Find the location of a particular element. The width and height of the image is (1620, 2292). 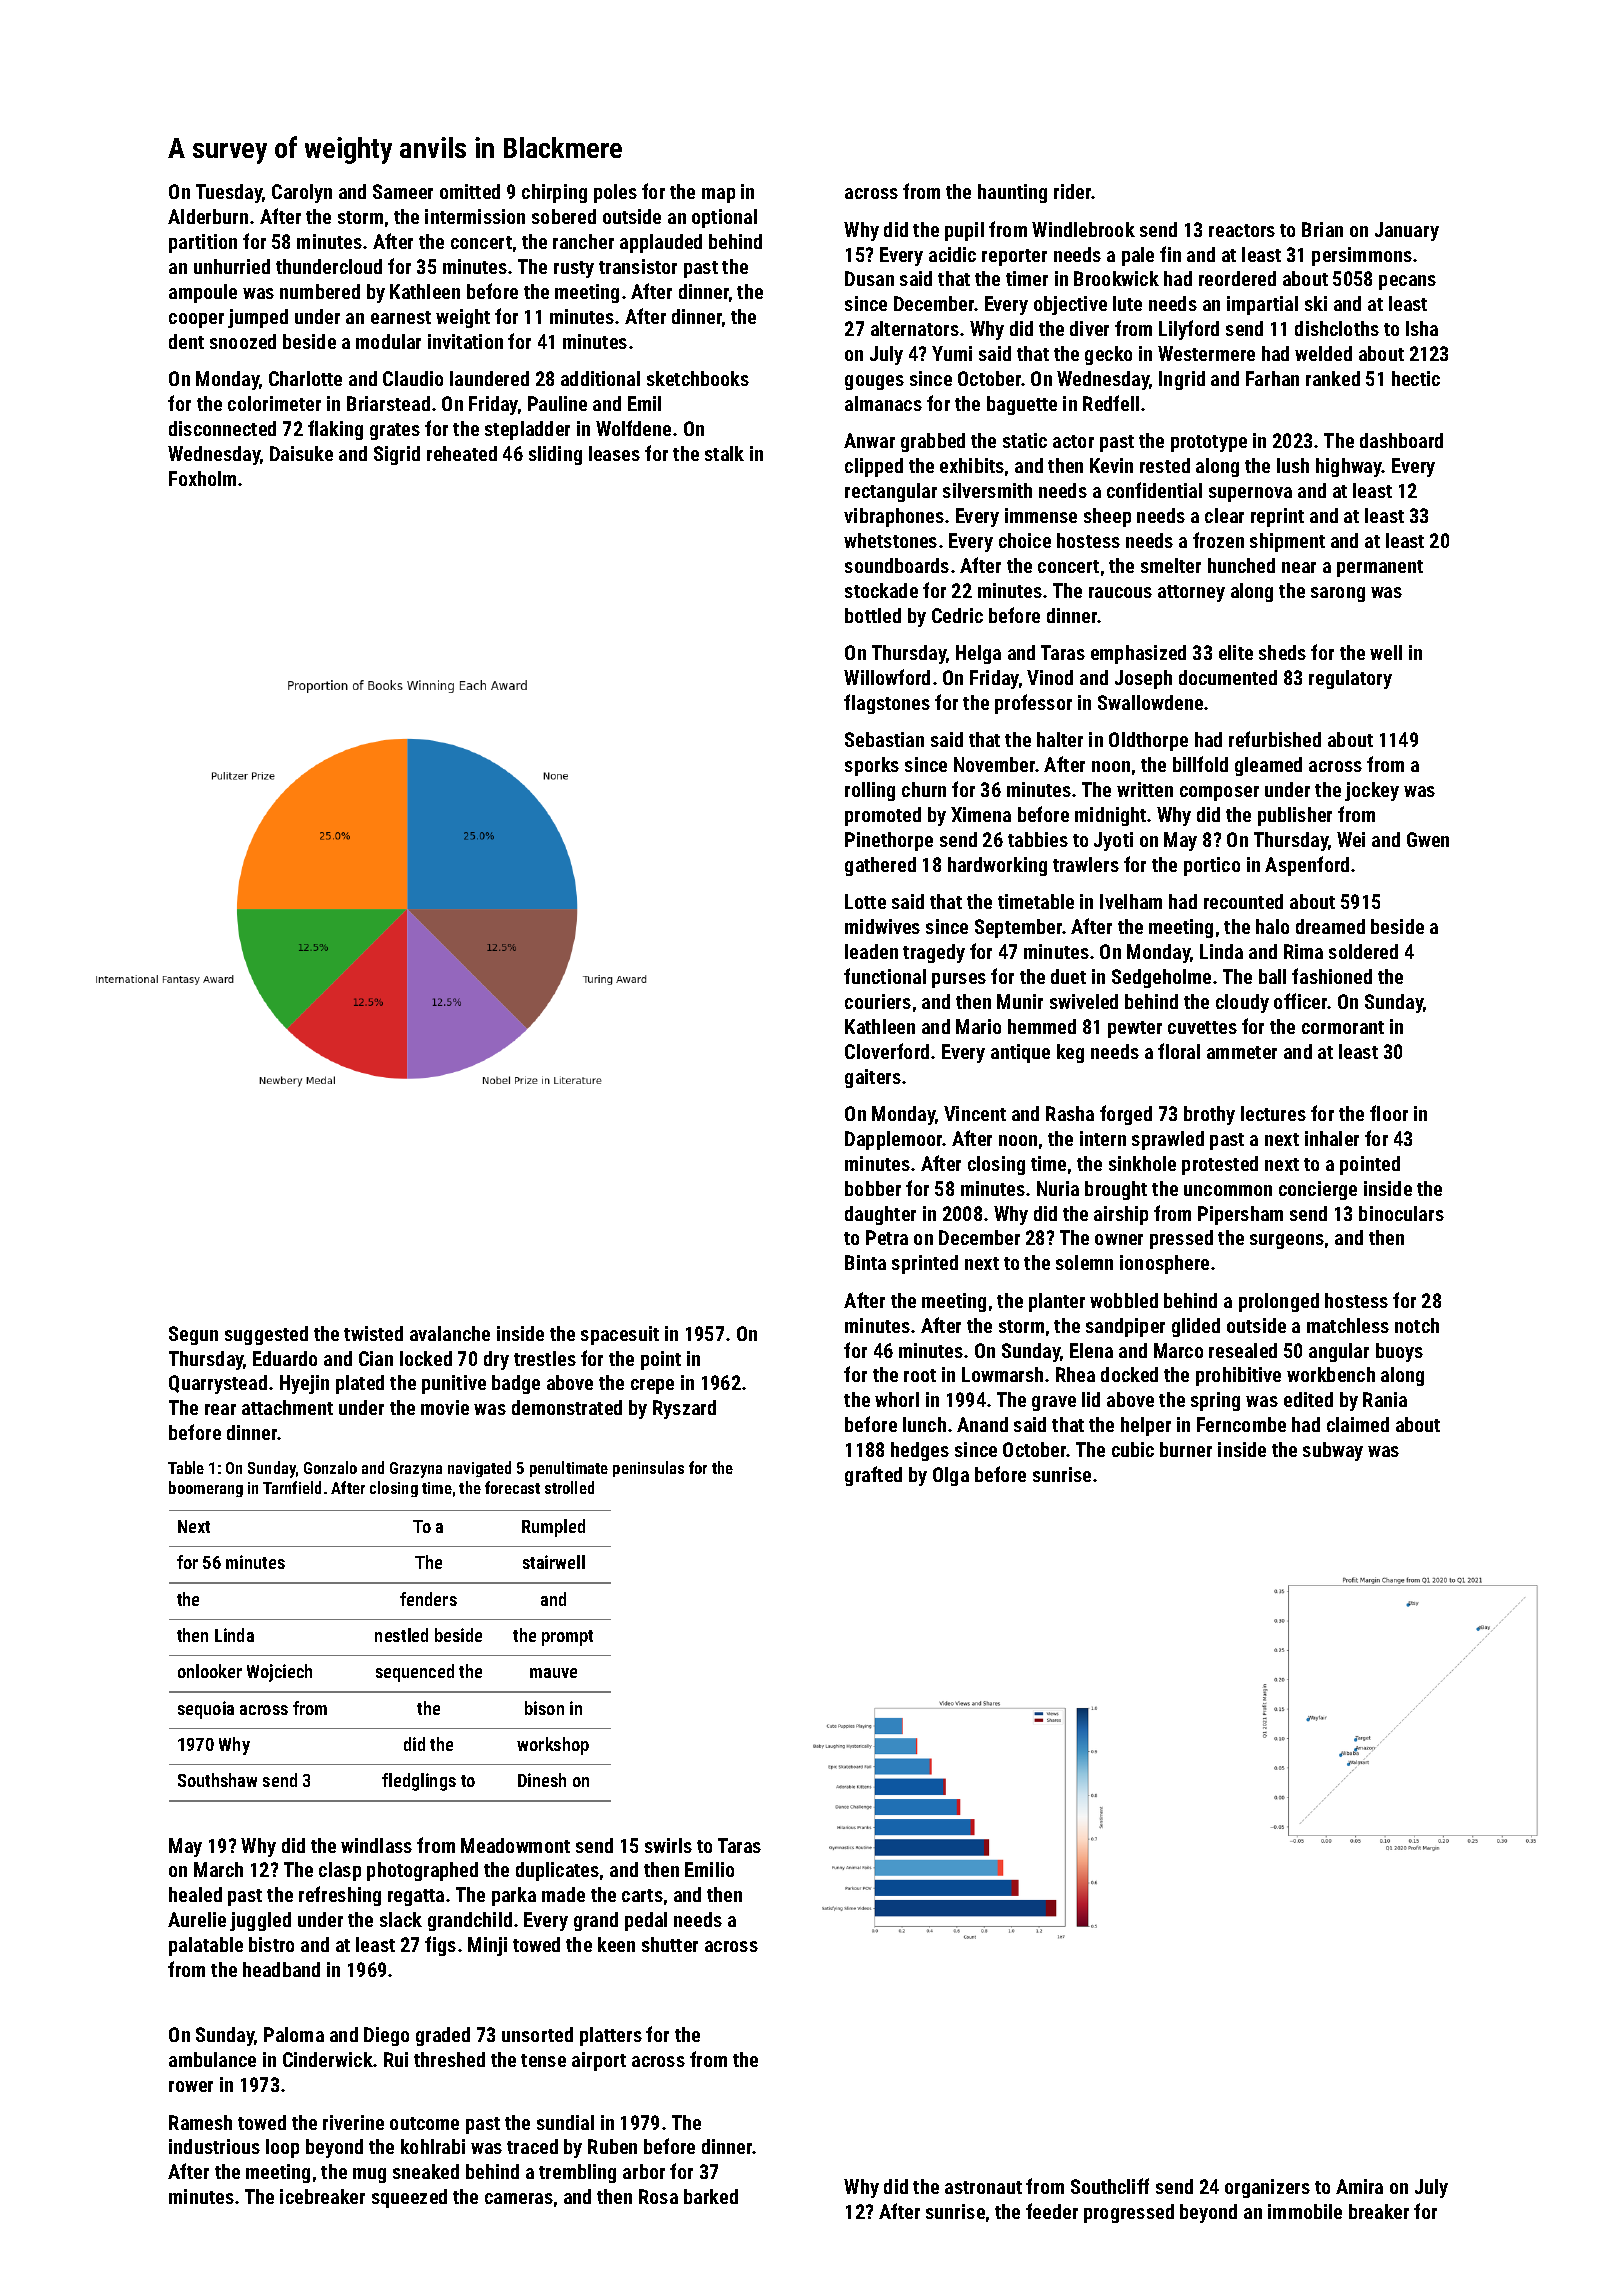

bobber is located at coordinates (873, 1188).
